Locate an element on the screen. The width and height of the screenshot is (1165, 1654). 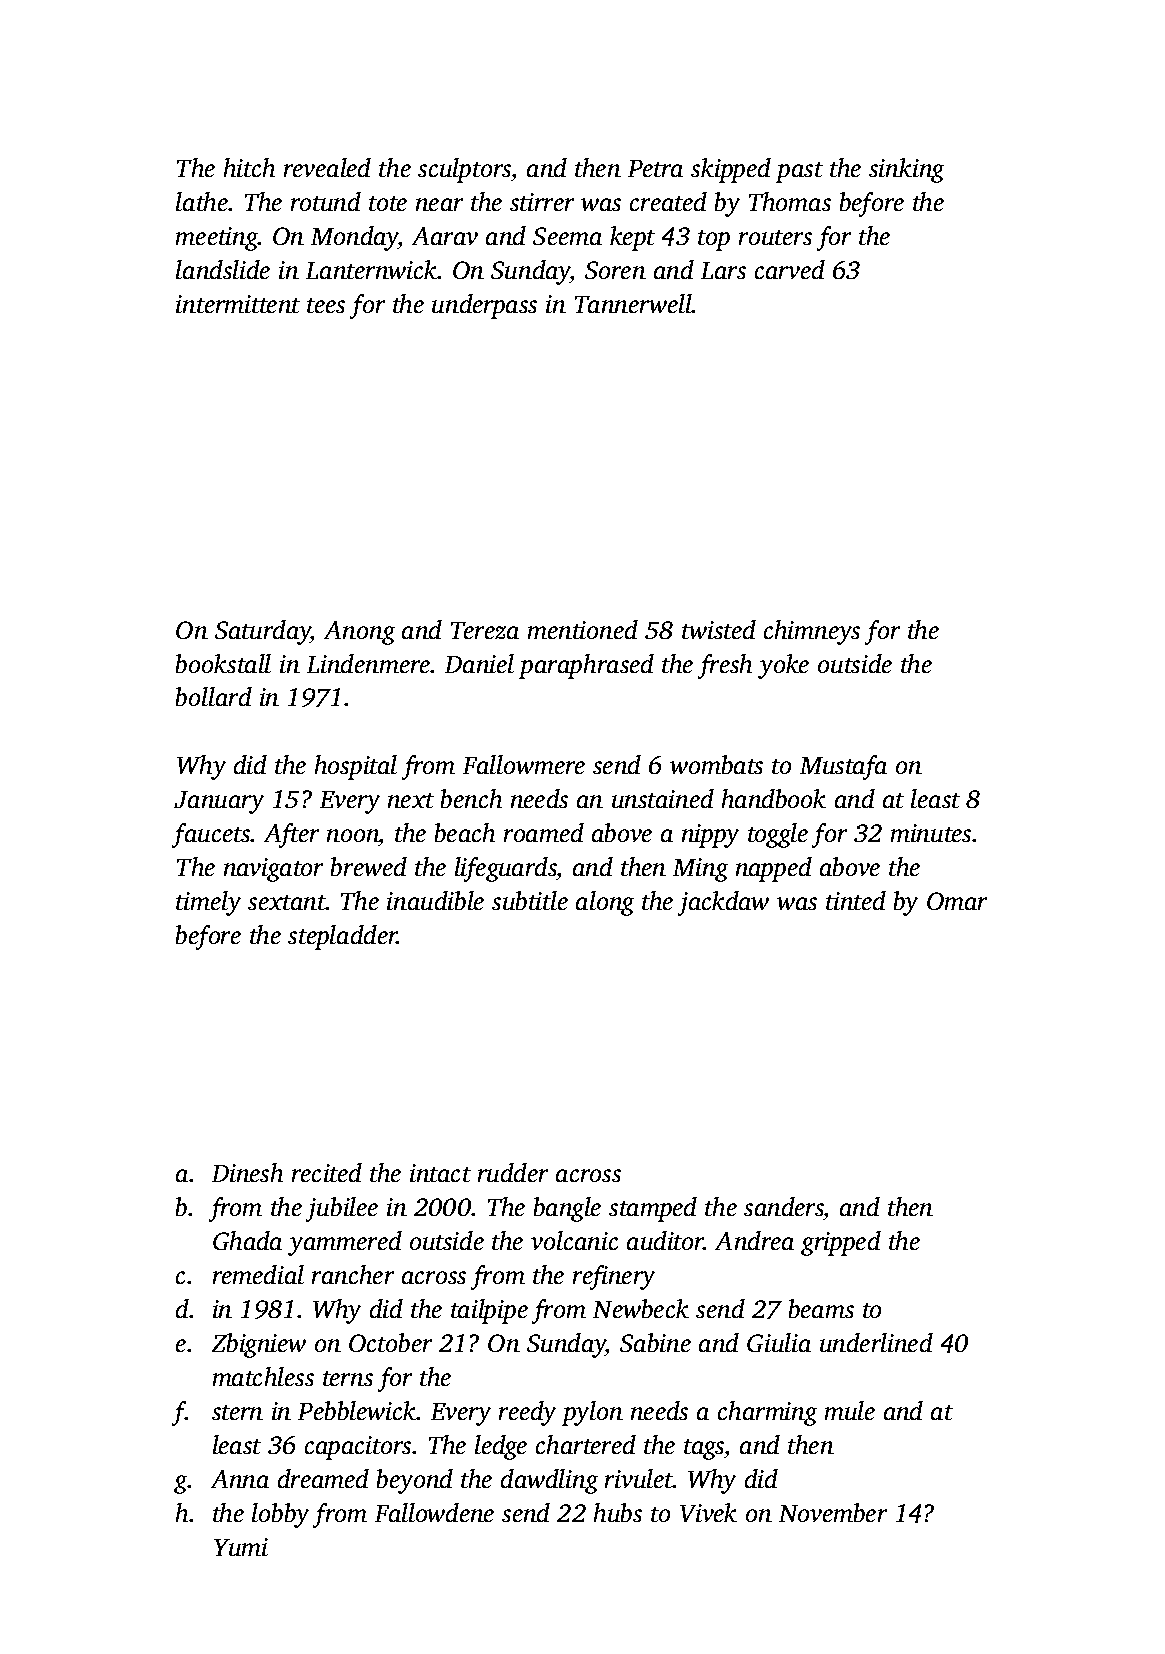
tinted is located at coordinates (856, 900).
